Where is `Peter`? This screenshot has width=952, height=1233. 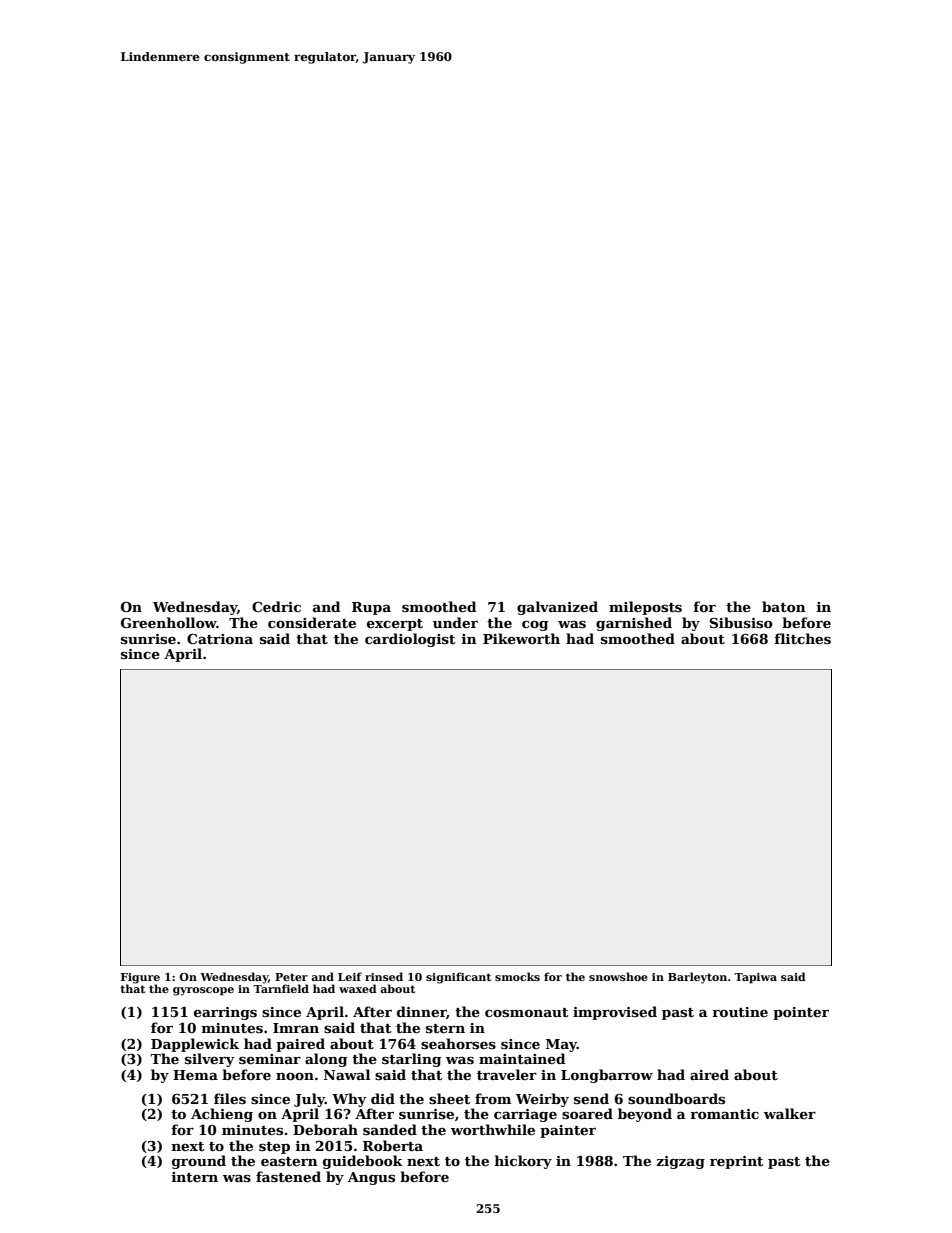
Peter is located at coordinates (291, 977).
